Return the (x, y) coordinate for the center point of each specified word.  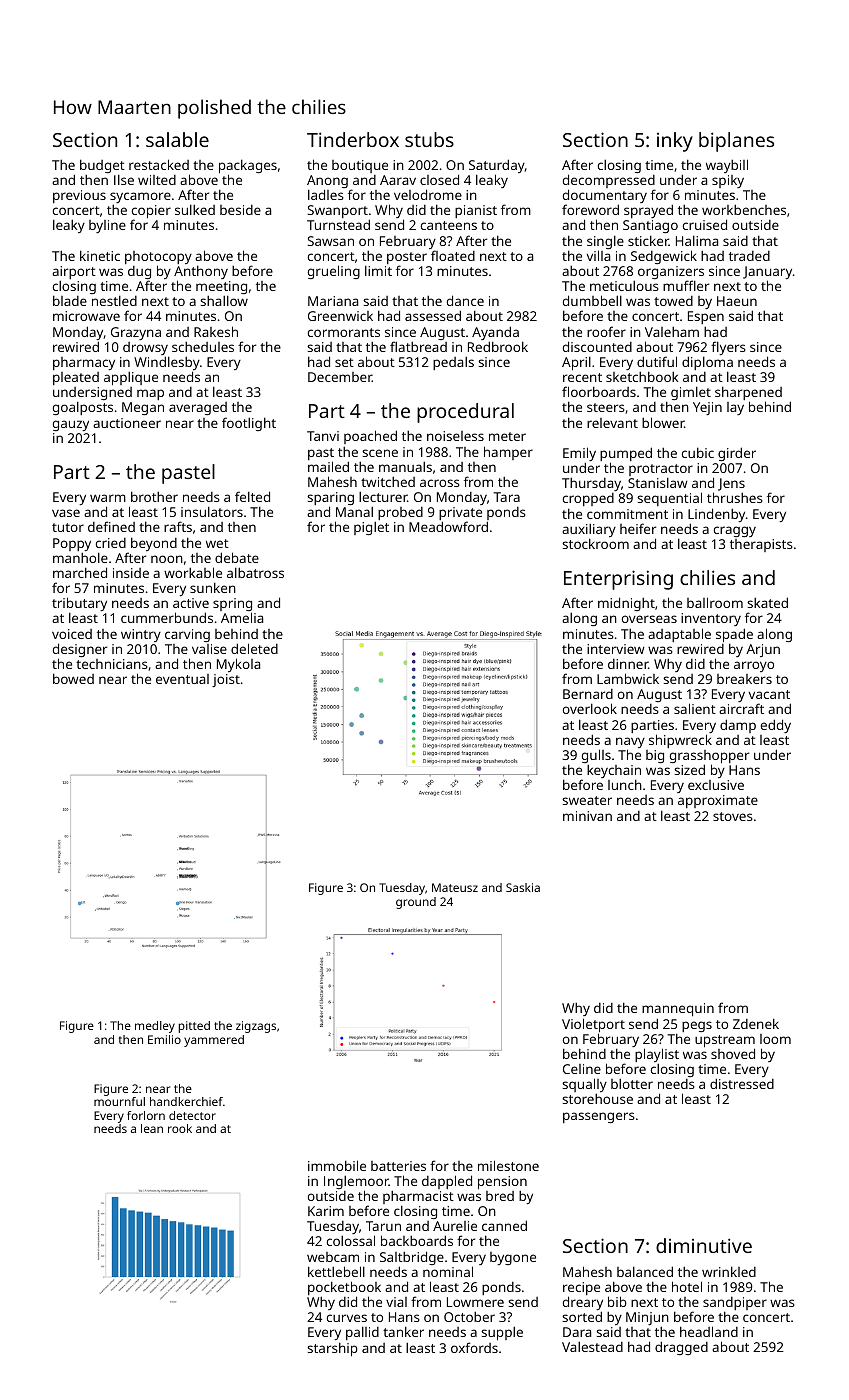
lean (152, 1128)
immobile (337, 1165)
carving (187, 635)
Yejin (707, 408)
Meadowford (448, 527)
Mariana (333, 301)
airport (74, 272)
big (655, 756)
